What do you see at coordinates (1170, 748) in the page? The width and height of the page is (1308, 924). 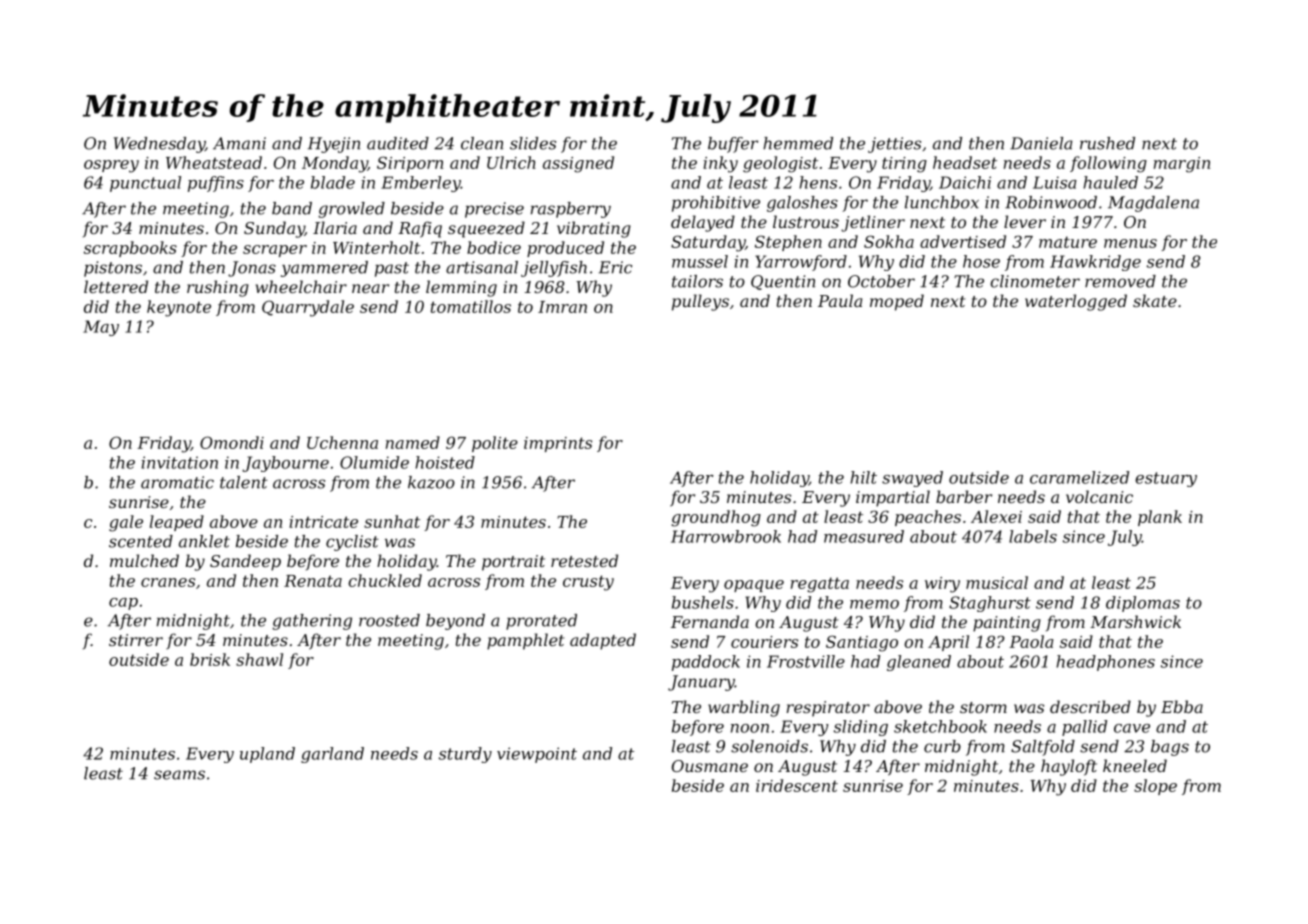 I see `bags` at bounding box center [1170, 748].
